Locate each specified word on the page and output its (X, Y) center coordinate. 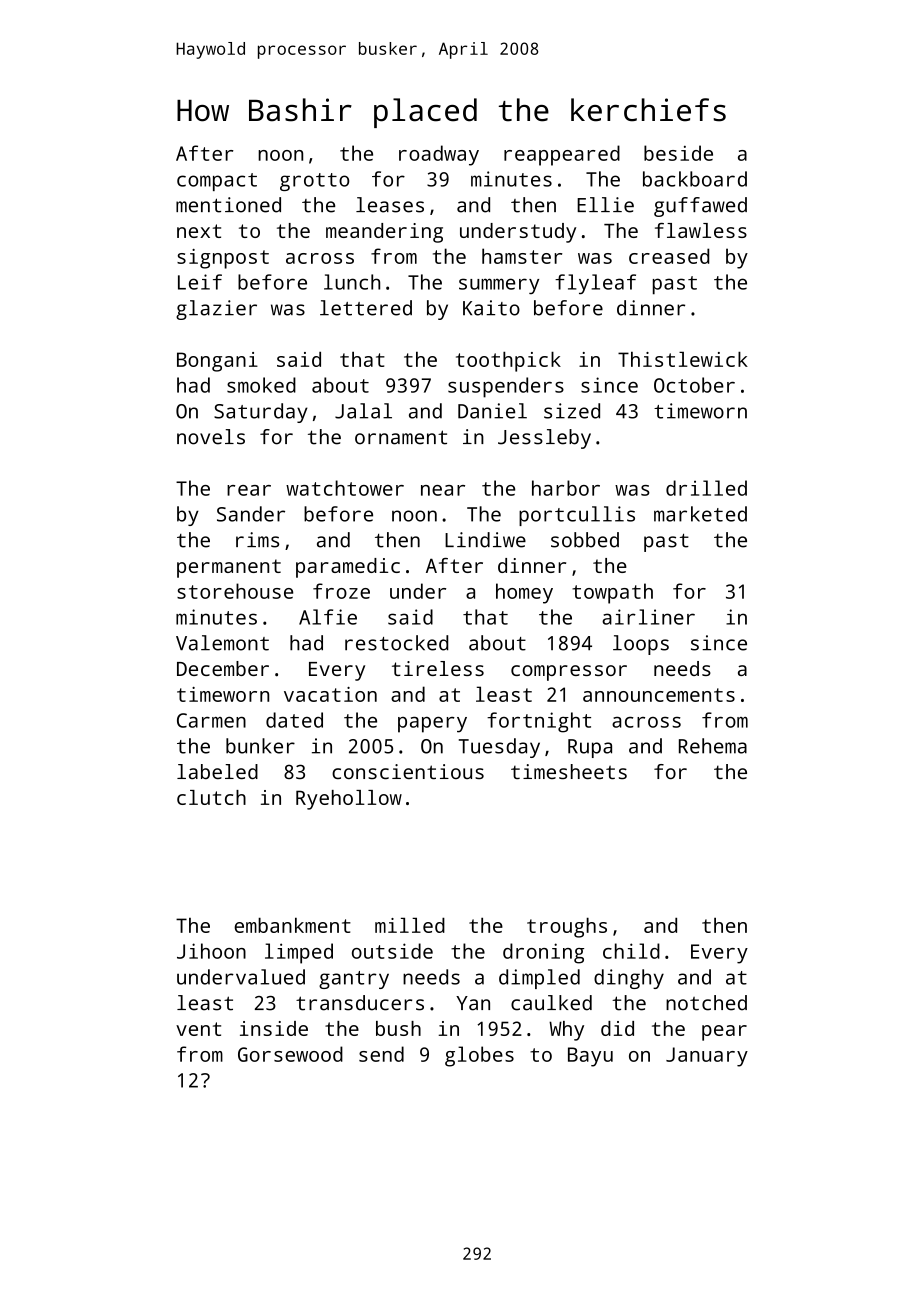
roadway (439, 155)
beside (678, 153)
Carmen (211, 720)
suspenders (506, 387)
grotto (314, 182)
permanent (229, 568)
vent (198, 1029)
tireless (438, 668)
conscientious (408, 771)
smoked (261, 385)
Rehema (713, 746)
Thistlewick (683, 359)
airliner (648, 617)
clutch (211, 797)
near (443, 490)
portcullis (577, 516)
